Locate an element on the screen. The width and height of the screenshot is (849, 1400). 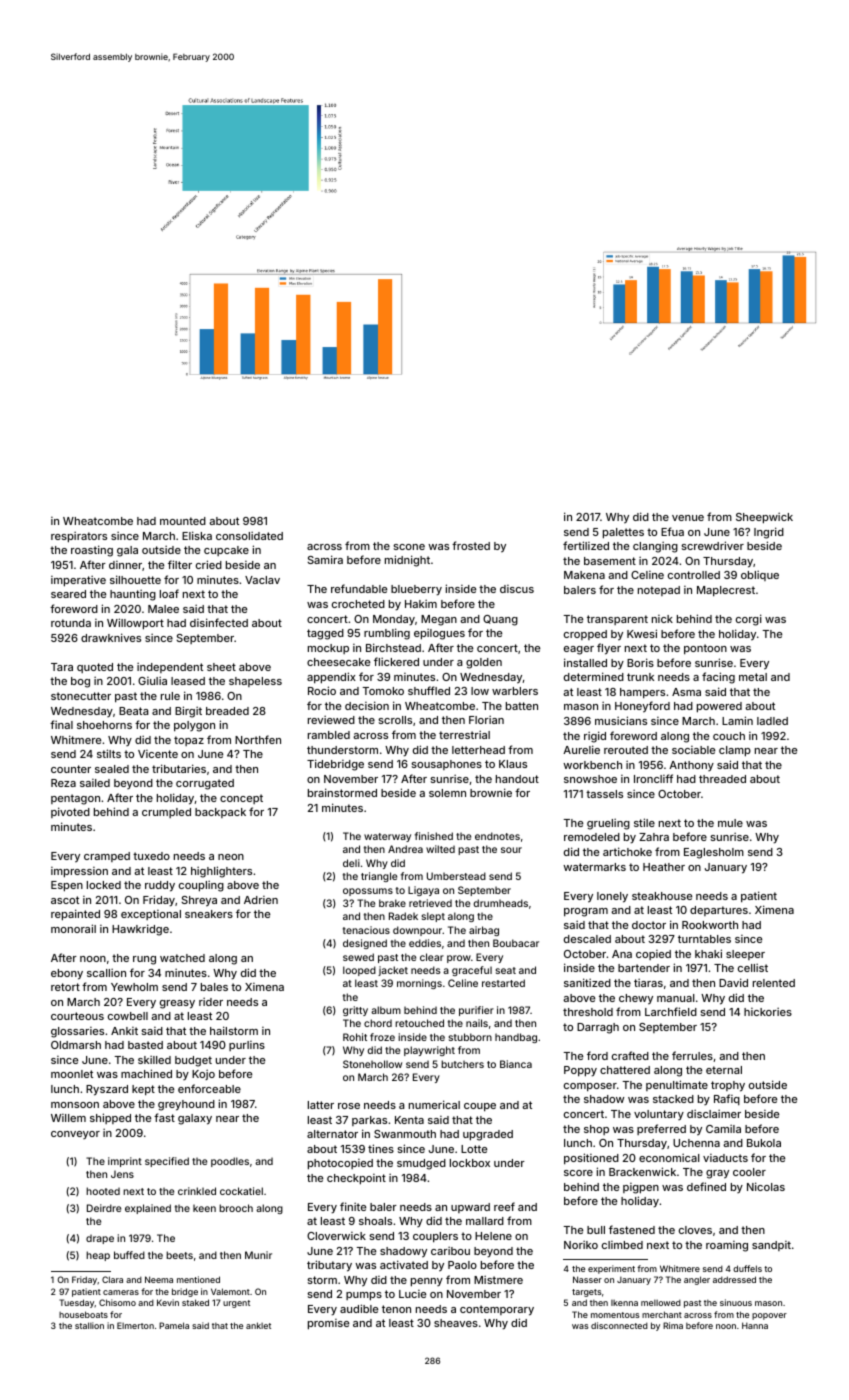
conveyor is located at coordinates (75, 1135).
